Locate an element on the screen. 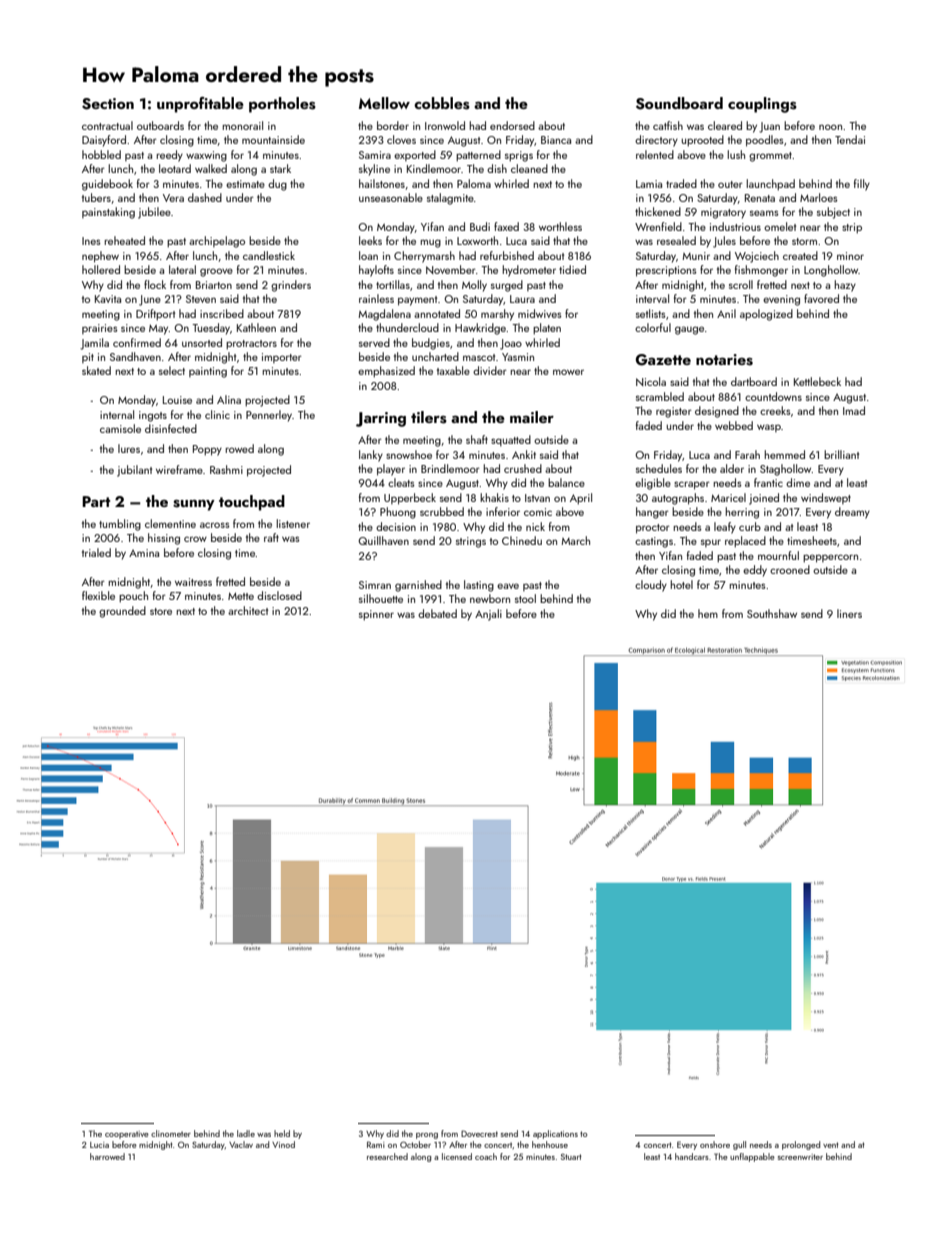 The width and height of the screenshot is (952, 1233). skated is located at coordinates (96, 370).
